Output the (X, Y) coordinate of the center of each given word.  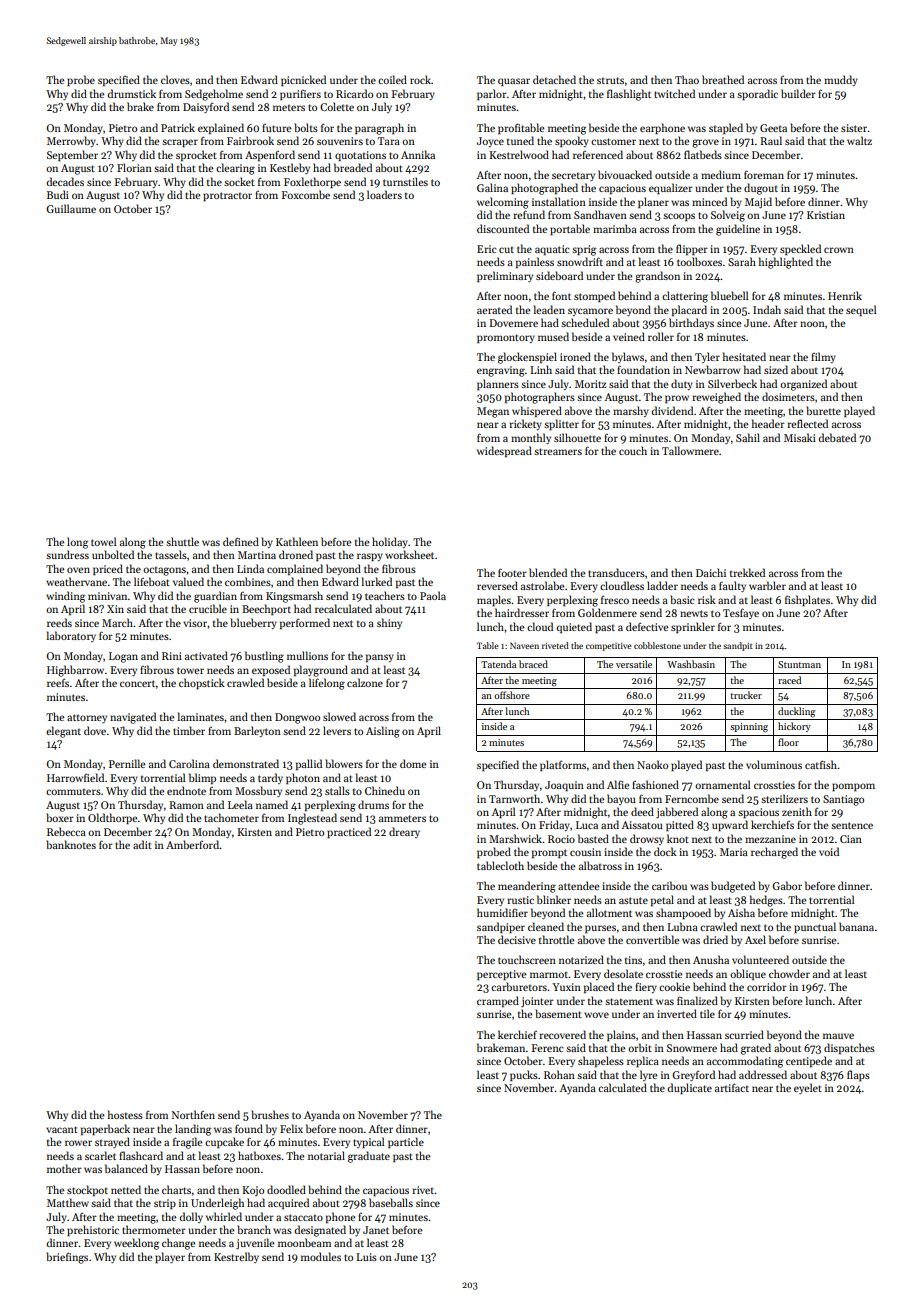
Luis (366, 1257)
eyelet (808, 1088)
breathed (723, 79)
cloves (175, 79)
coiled (392, 79)
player (170, 1257)
